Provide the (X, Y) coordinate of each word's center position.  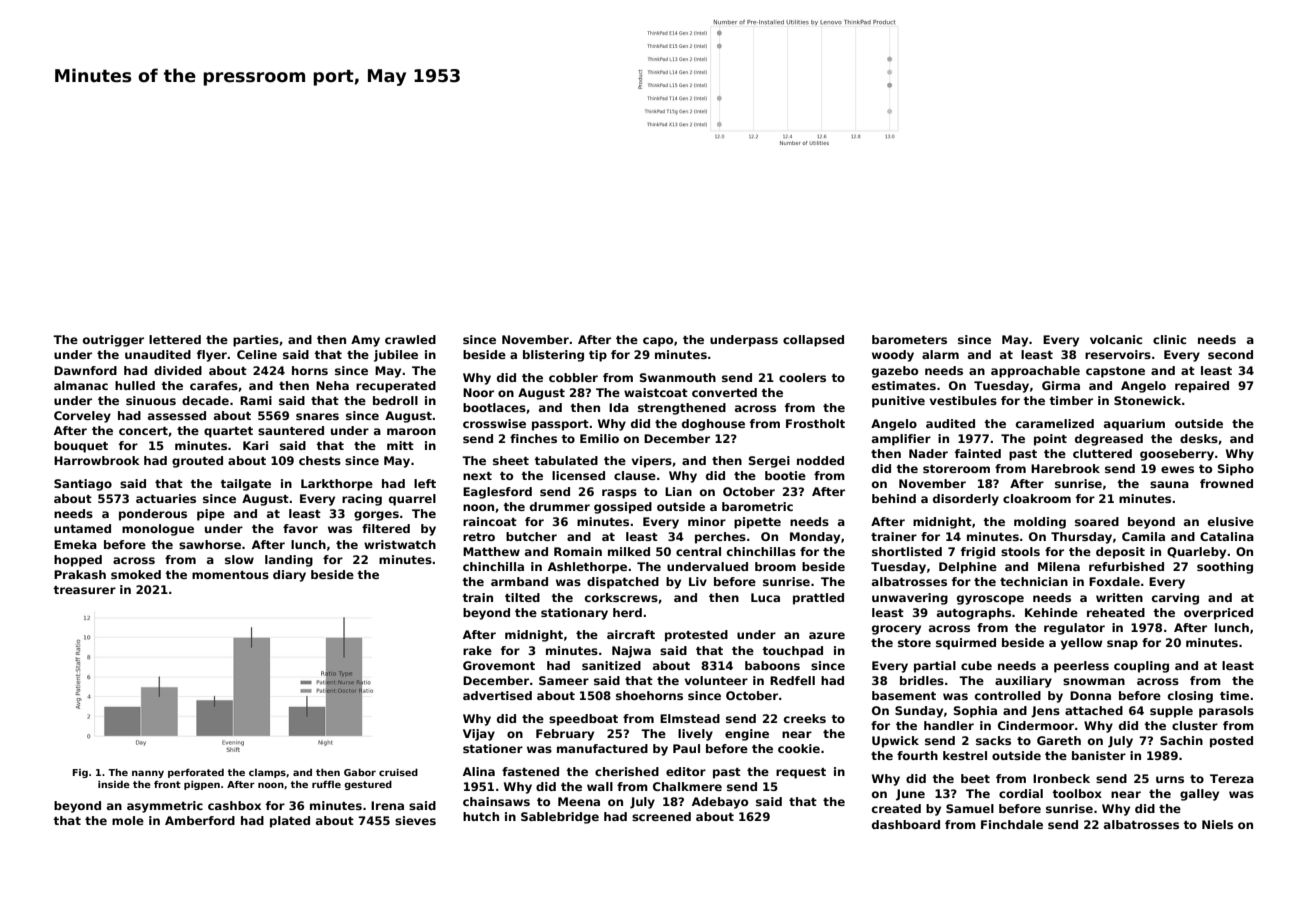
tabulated (566, 460)
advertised (497, 695)
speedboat (583, 720)
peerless (1081, 667)
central (698, 551)
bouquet (81, 447)
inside (114, 784)
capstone (1115, 372)
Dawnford (85, 370)
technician (1034, 581)
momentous (230, 575)
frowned (1226, 483)
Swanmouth (678, 377)
